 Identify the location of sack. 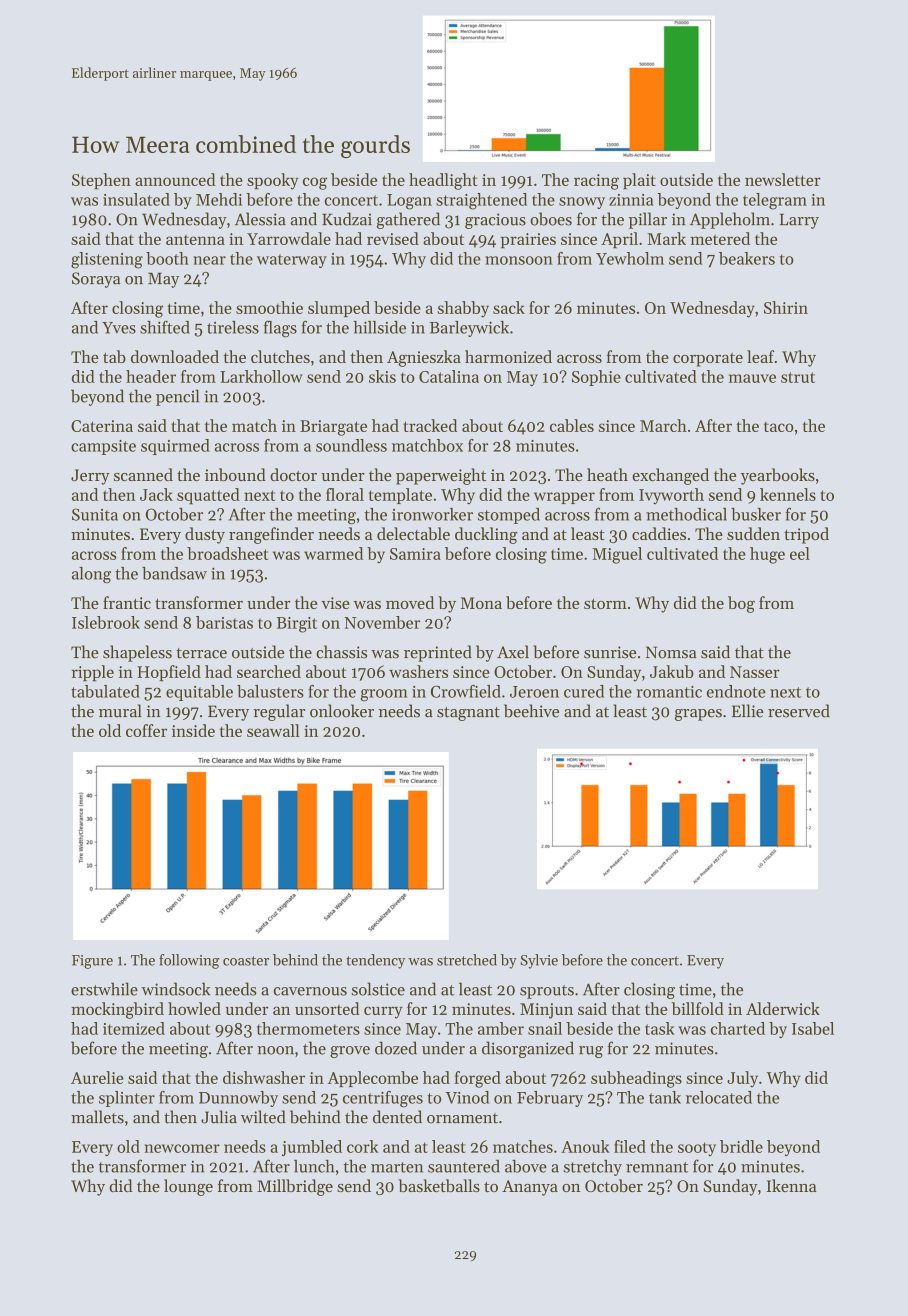
(509, 307).
